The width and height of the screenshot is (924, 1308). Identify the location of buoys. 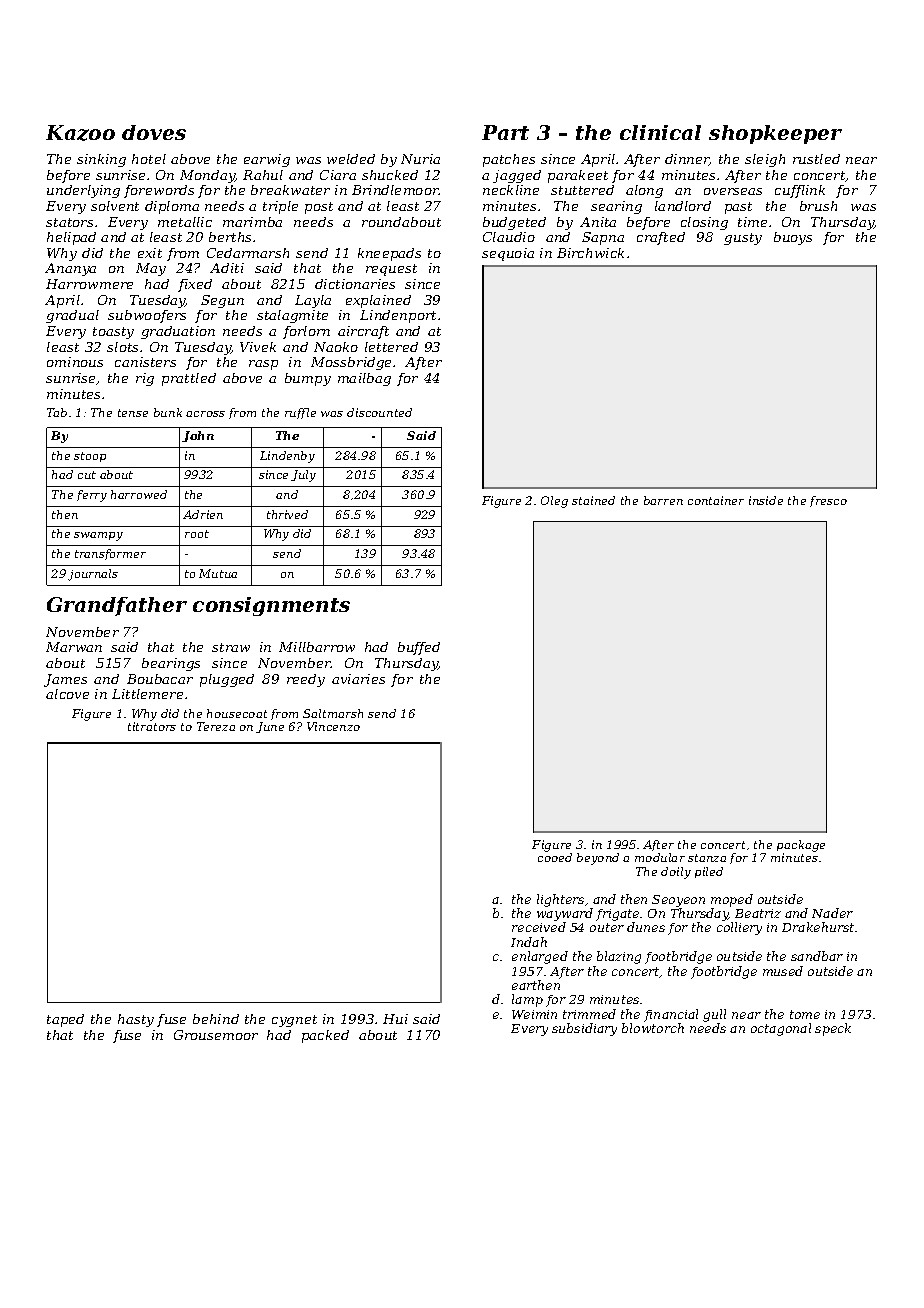
(793, 238).
